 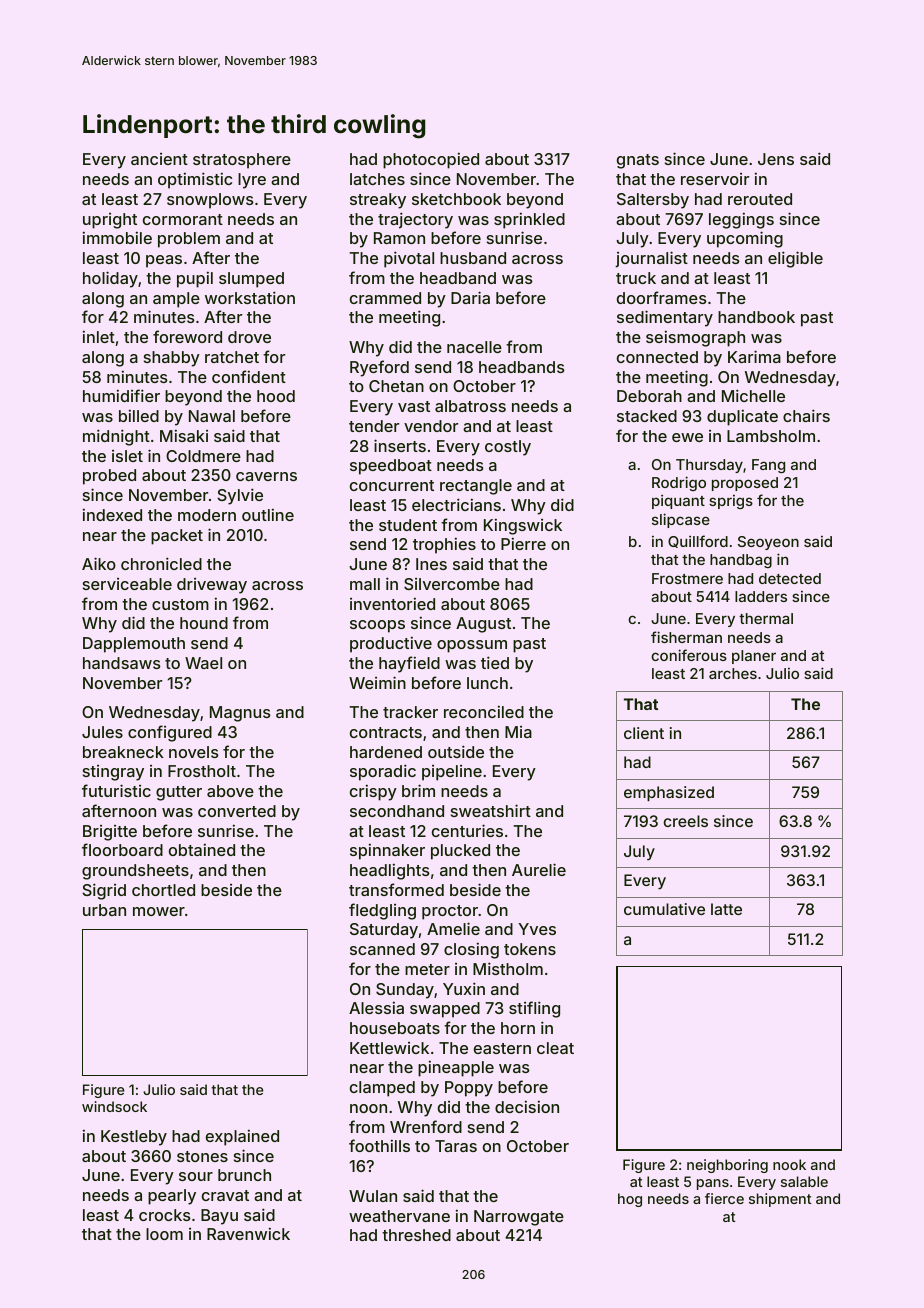 What do you see at coordinates (776, 159) in the page?
I see `Jens` at bounding box center [776, 159].
